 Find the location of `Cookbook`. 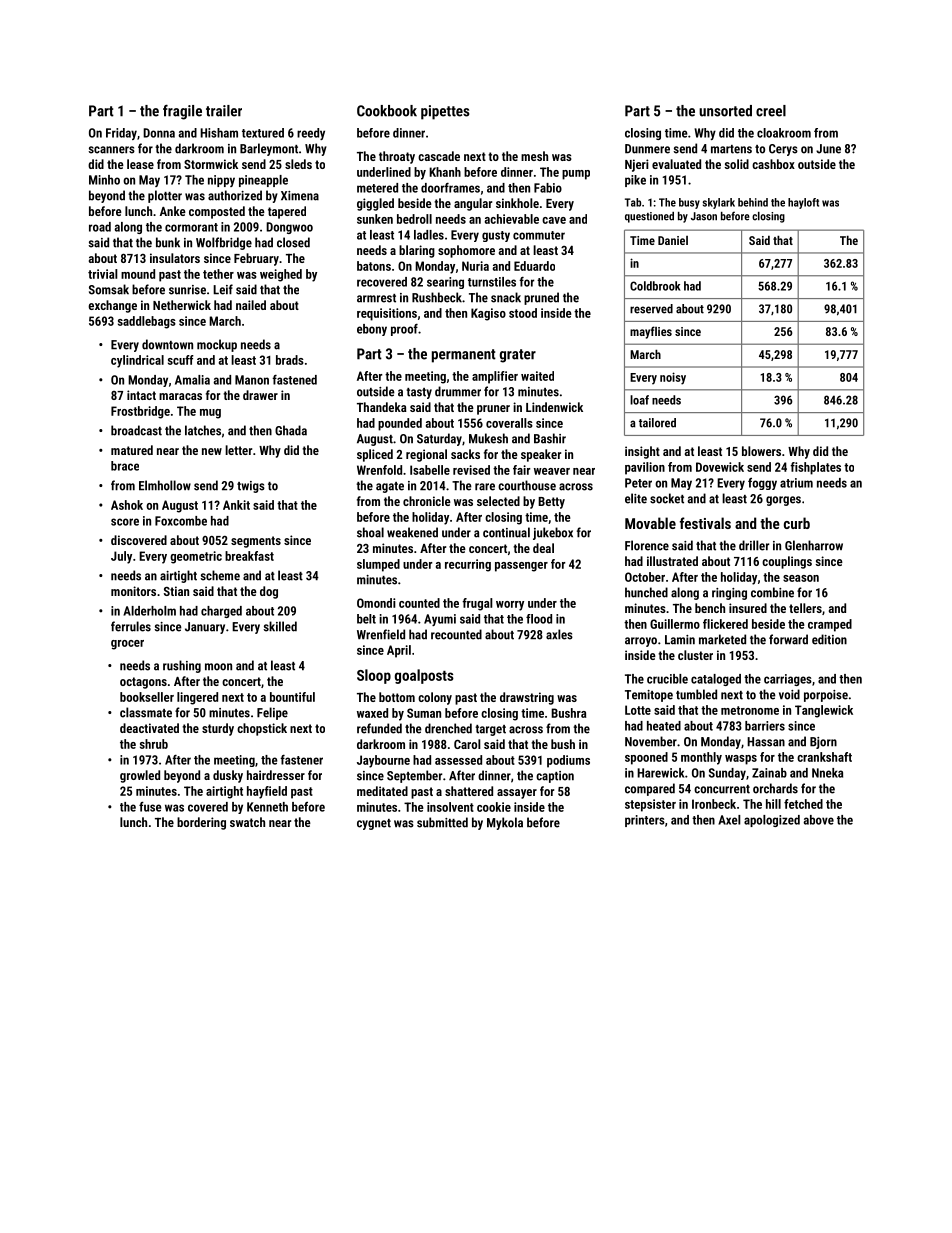

Cookbook is located at coordinates (387, 111).
